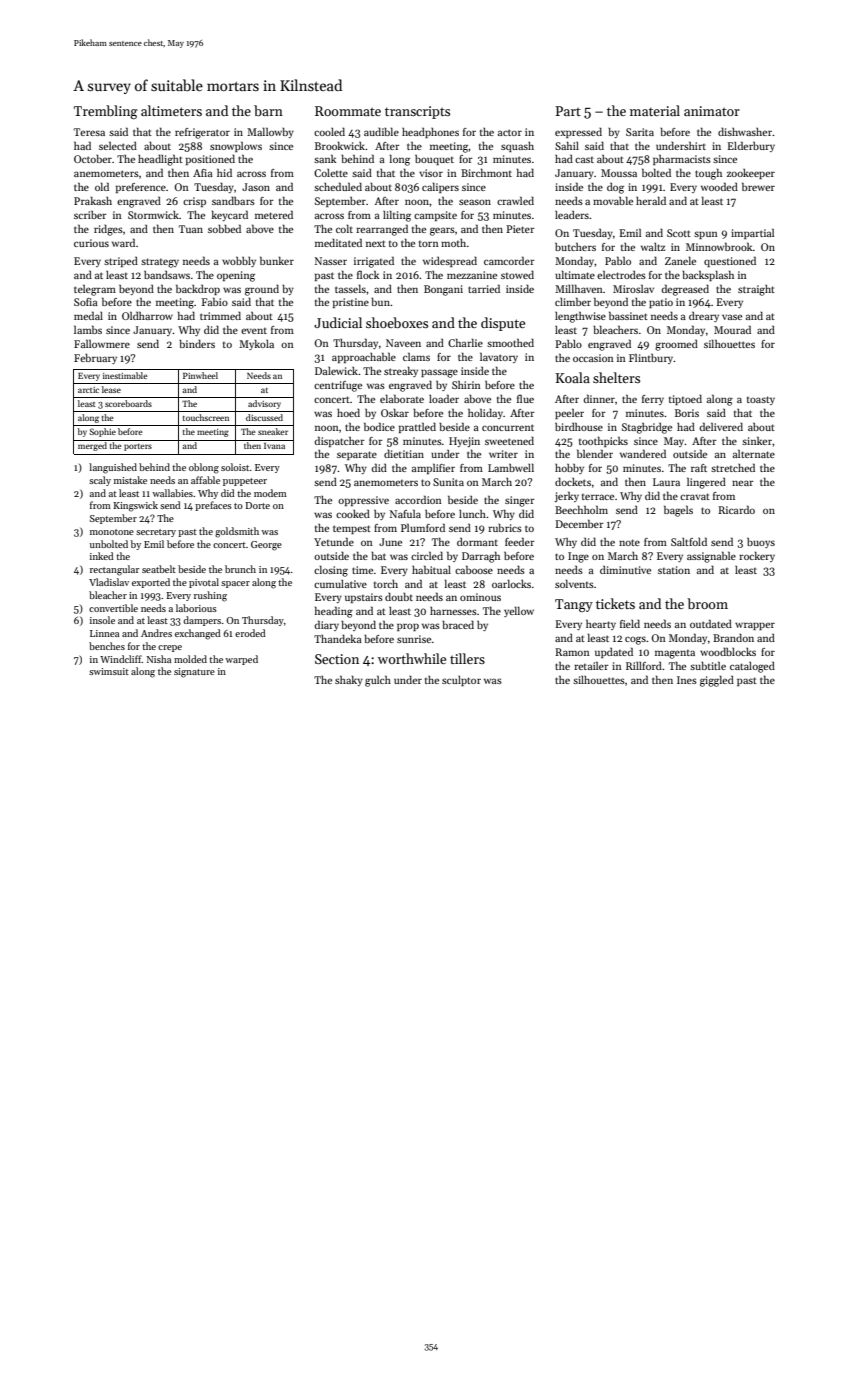 The image size is (849, 1400). I want to click on gulch, so click(378, 681).
